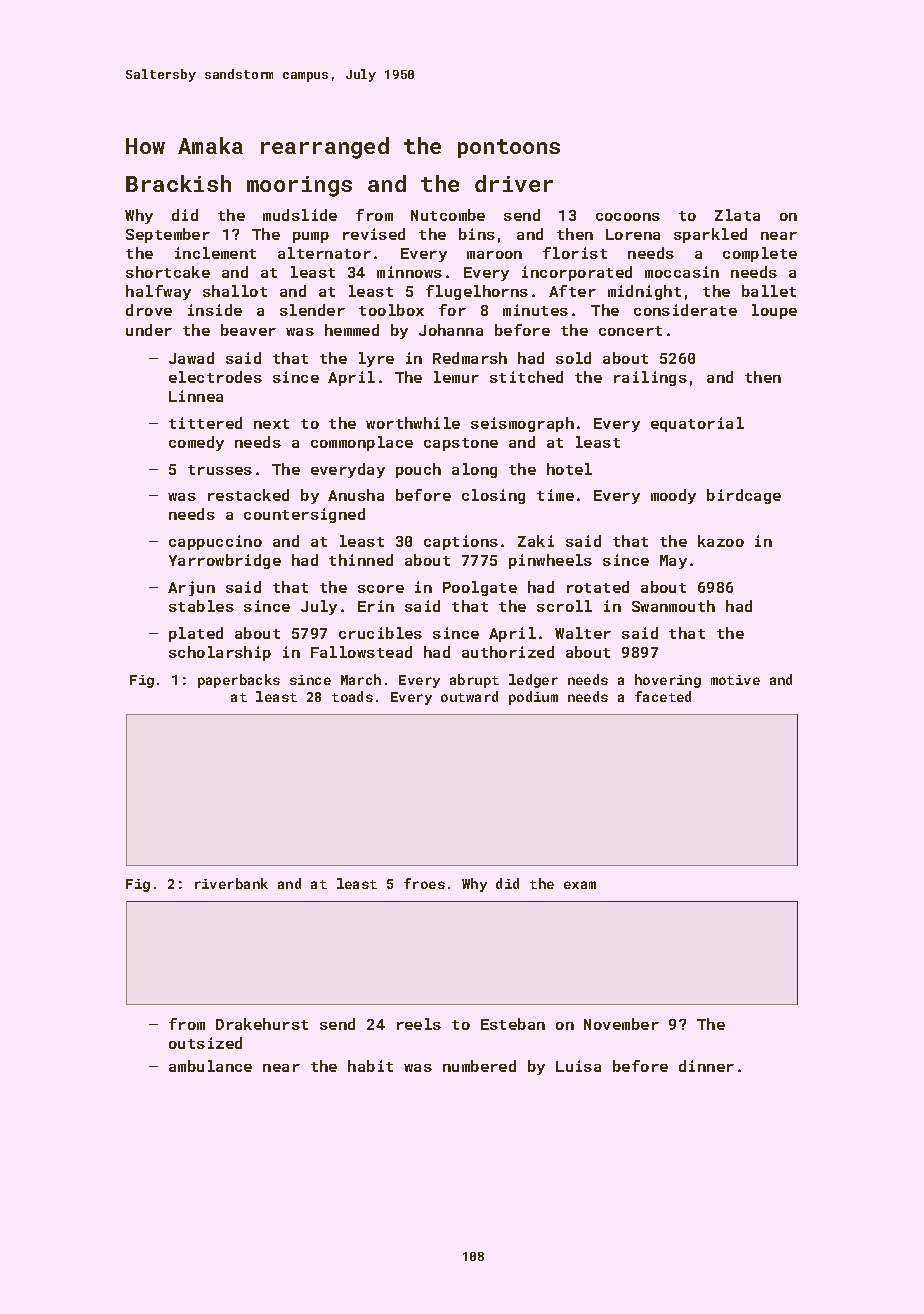 The height and width of the screenshot is (1314, 924). I want to click on plated, so click(196, 634).
